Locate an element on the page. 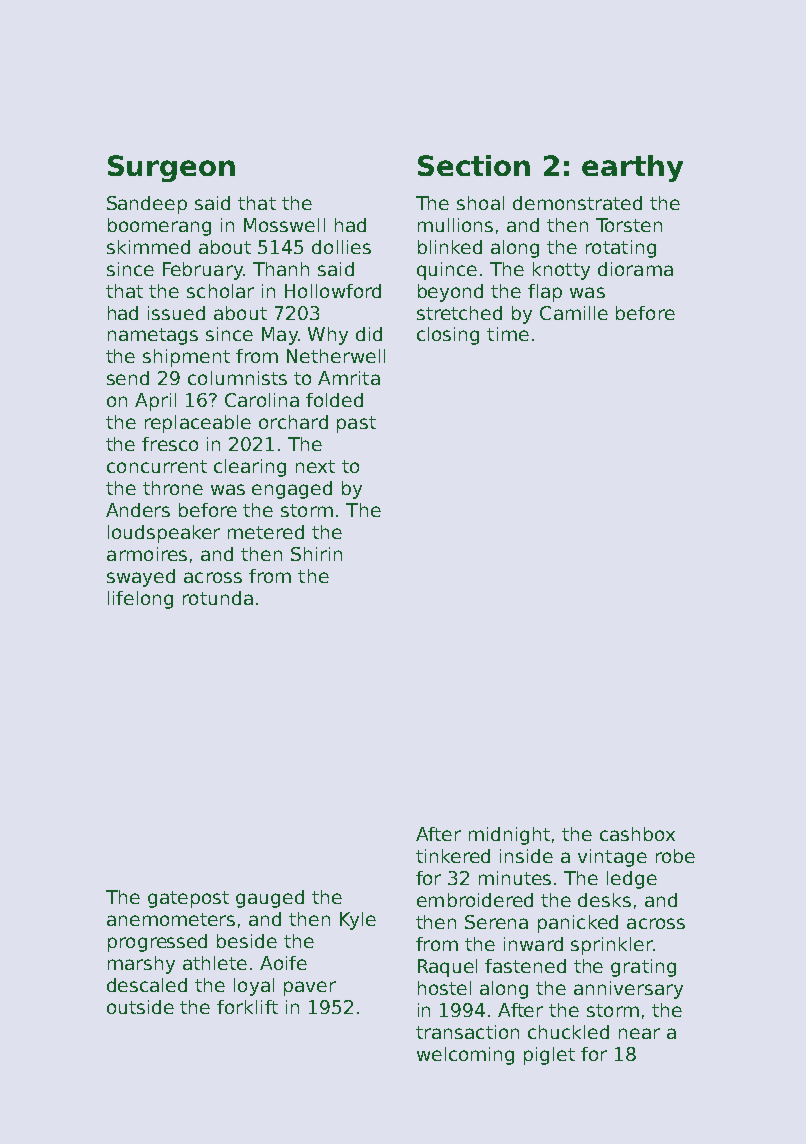  earthy is located at coordinates (632, 168).
